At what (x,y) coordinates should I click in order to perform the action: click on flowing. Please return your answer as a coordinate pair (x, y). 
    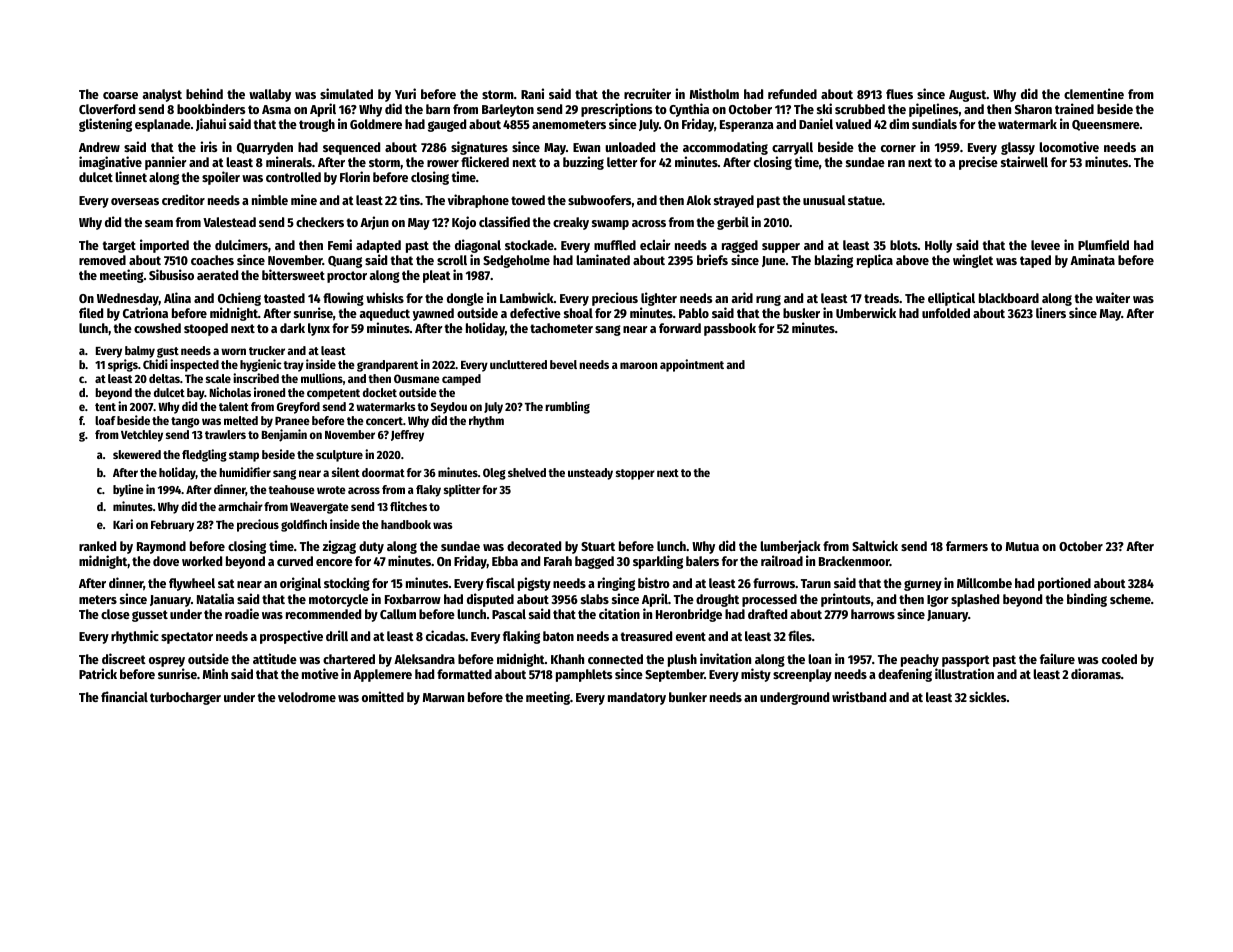
    Looking at the image, I should click on (343, 299).
